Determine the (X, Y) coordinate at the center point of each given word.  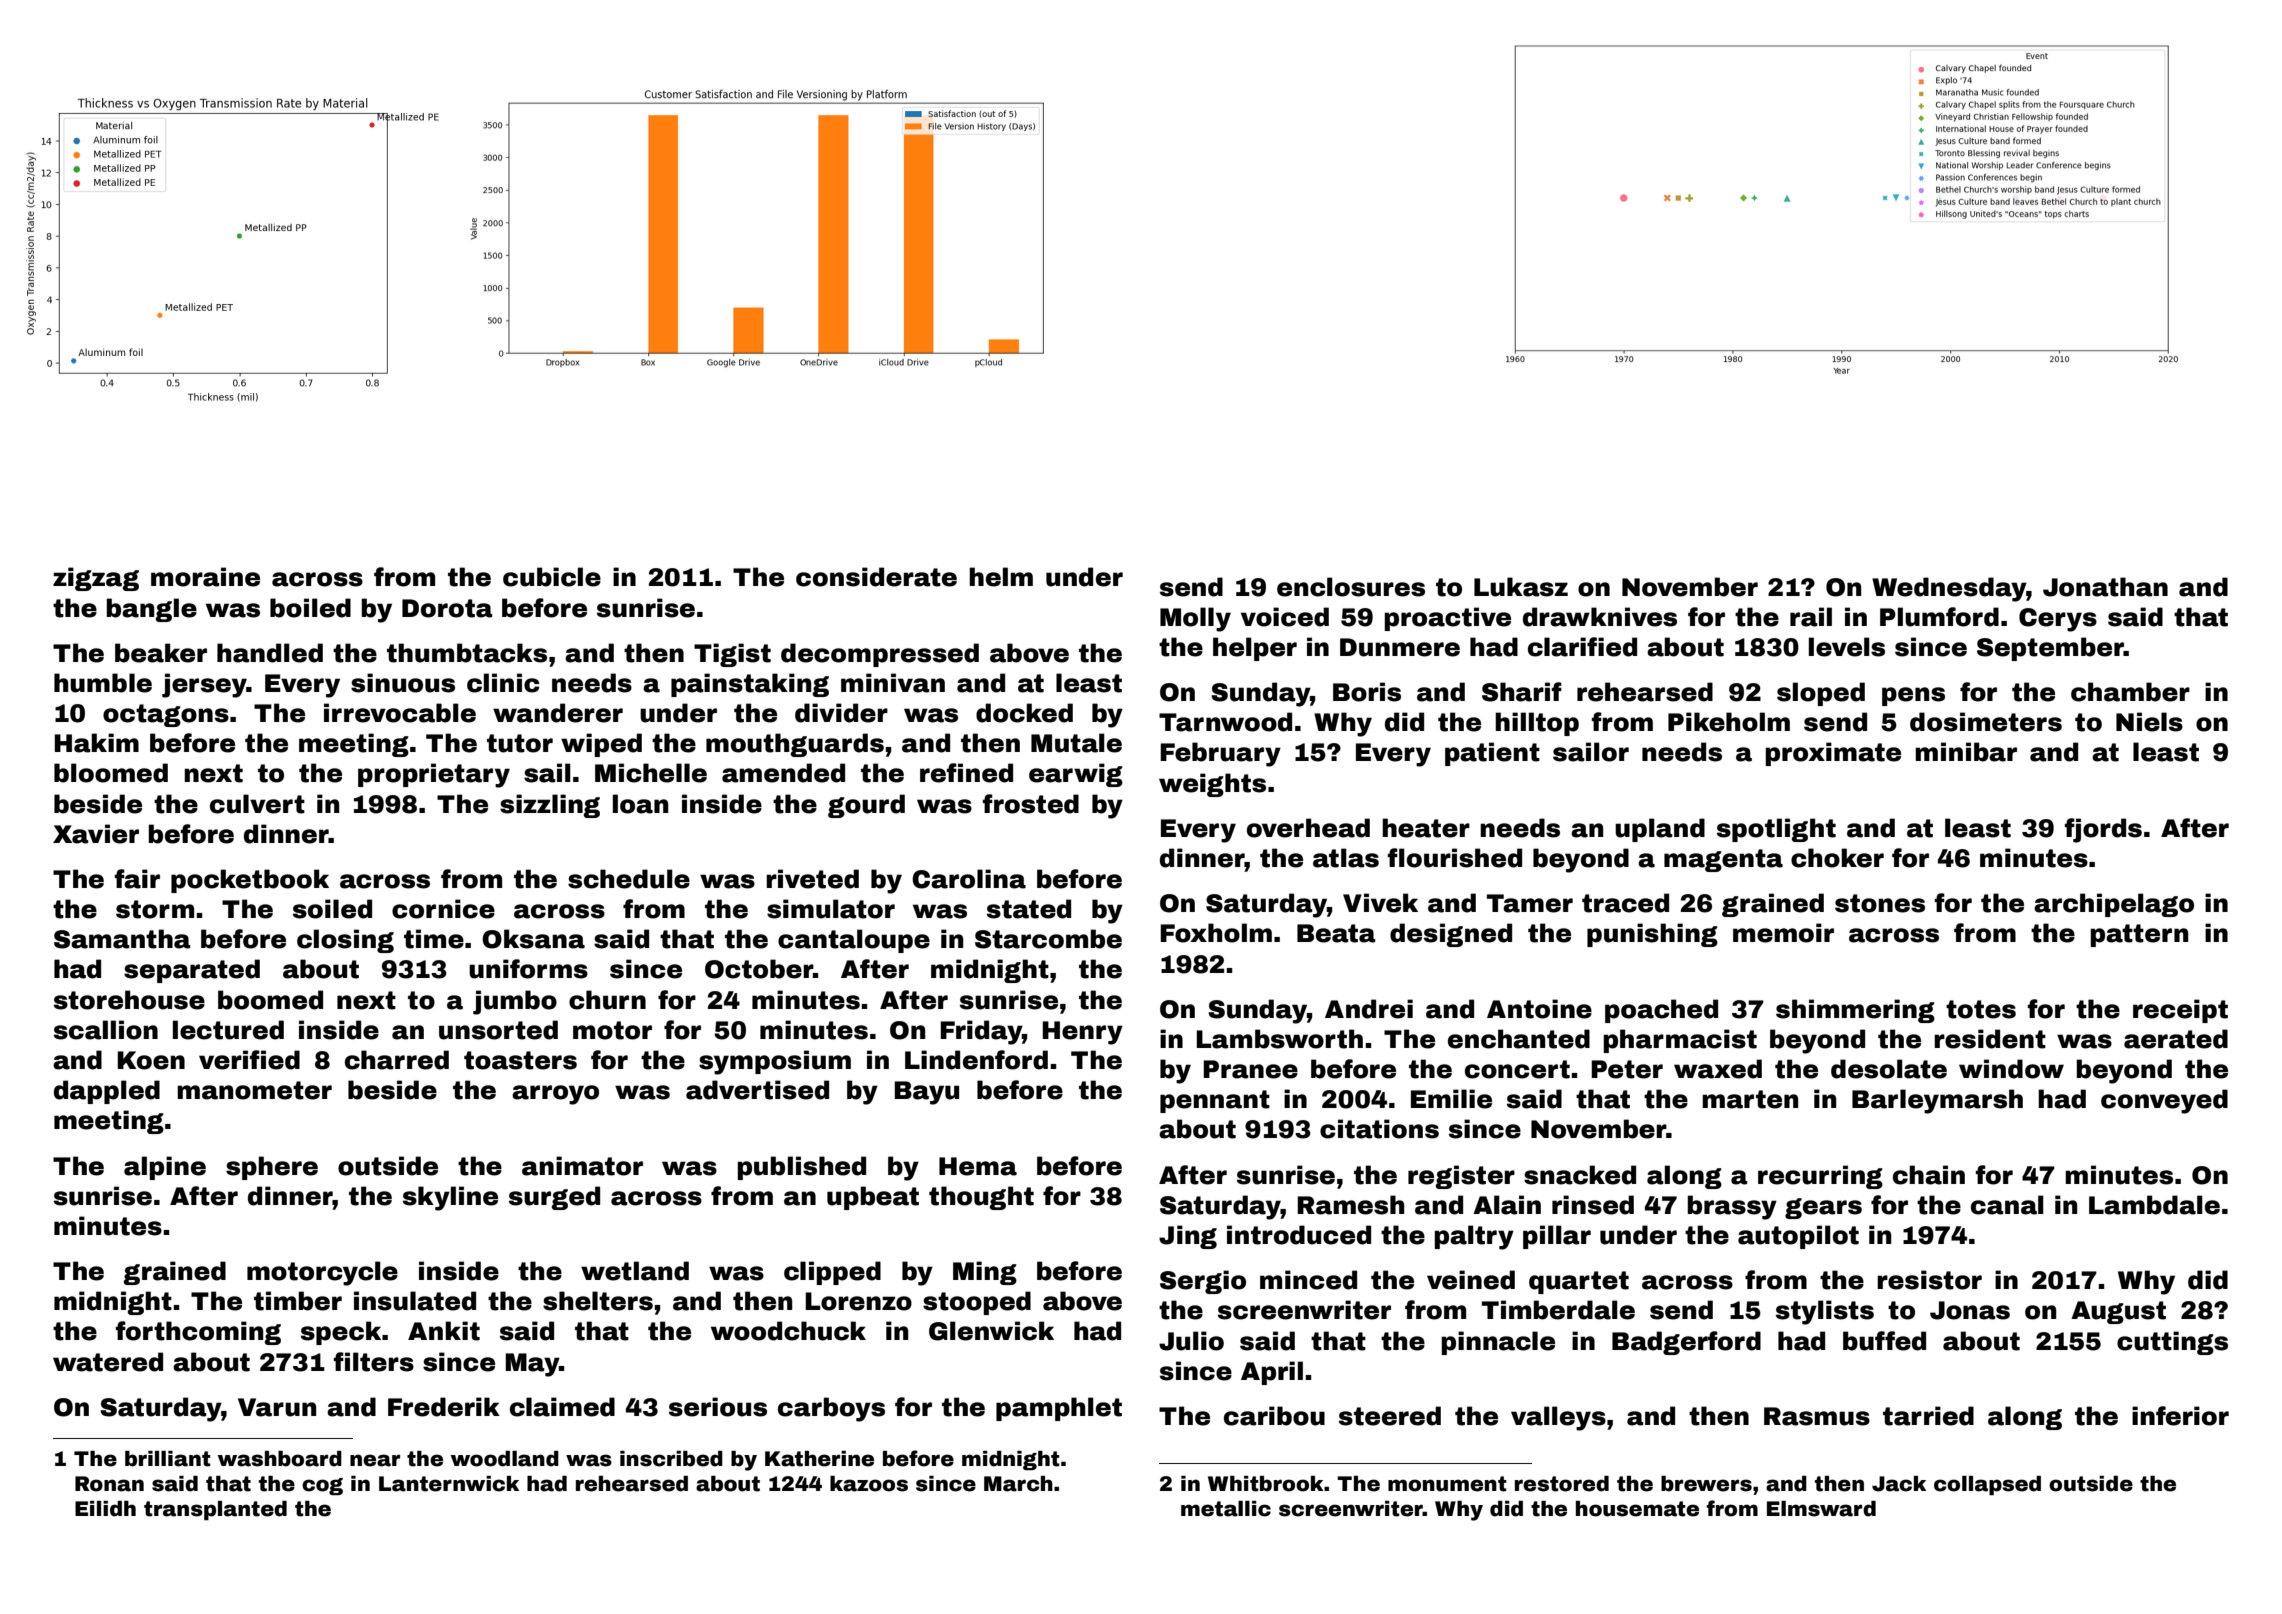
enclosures (1351, 587)
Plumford (1939, 617)
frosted (1031, 804)
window (2011, 1069)
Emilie (1451, 1099)
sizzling (550, 806)
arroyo (555, 1095)
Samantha (122, 939)
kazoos (869, 1484)
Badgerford (1686, 1343)
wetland (635, 1271)
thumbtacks (467, 653)
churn (607, 1000)
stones (1880, 903)
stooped (977, 1303)
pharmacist (1680, 1041)
